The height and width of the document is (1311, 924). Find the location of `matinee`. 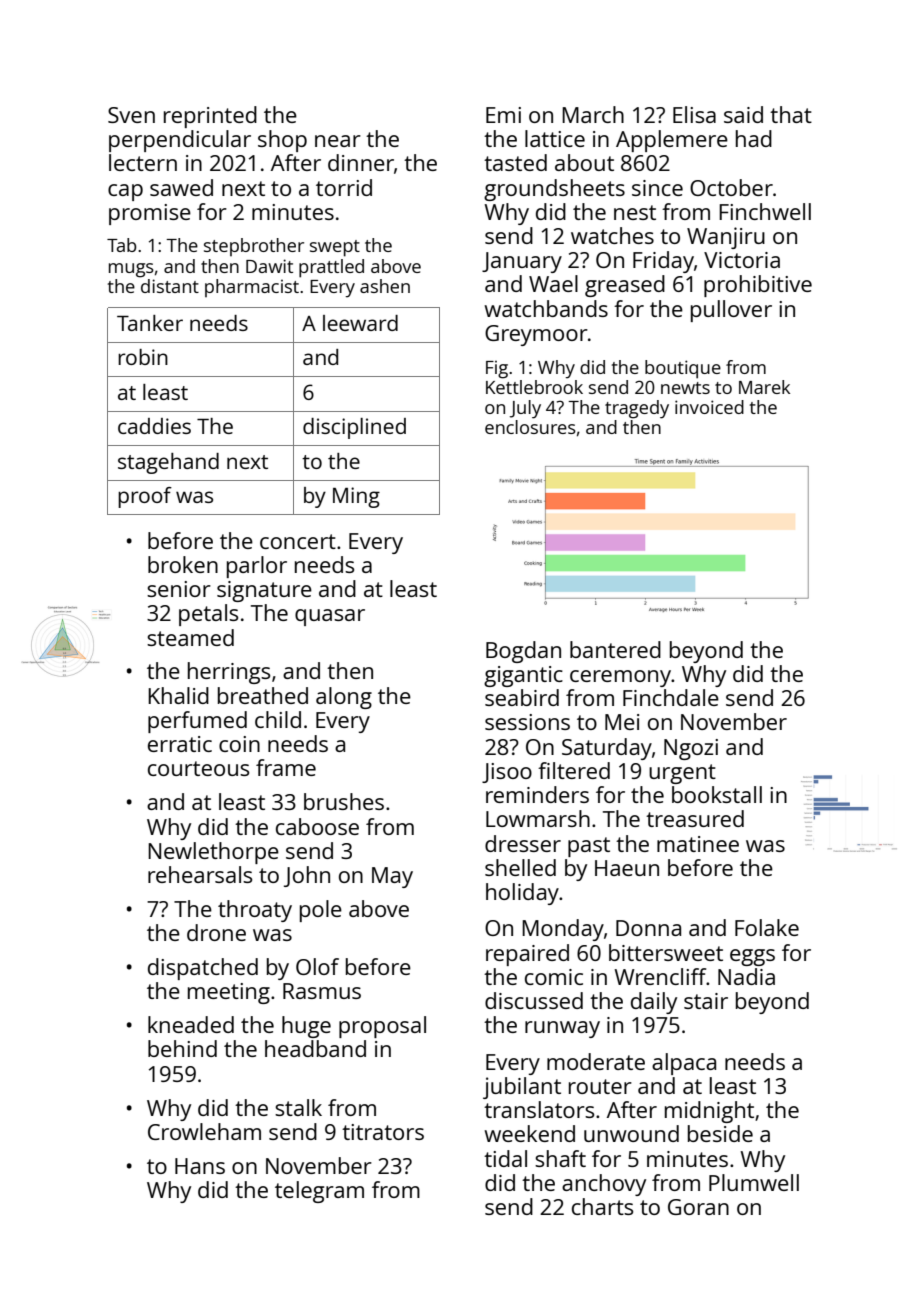

matinee is located at coordinates (698, 844).
